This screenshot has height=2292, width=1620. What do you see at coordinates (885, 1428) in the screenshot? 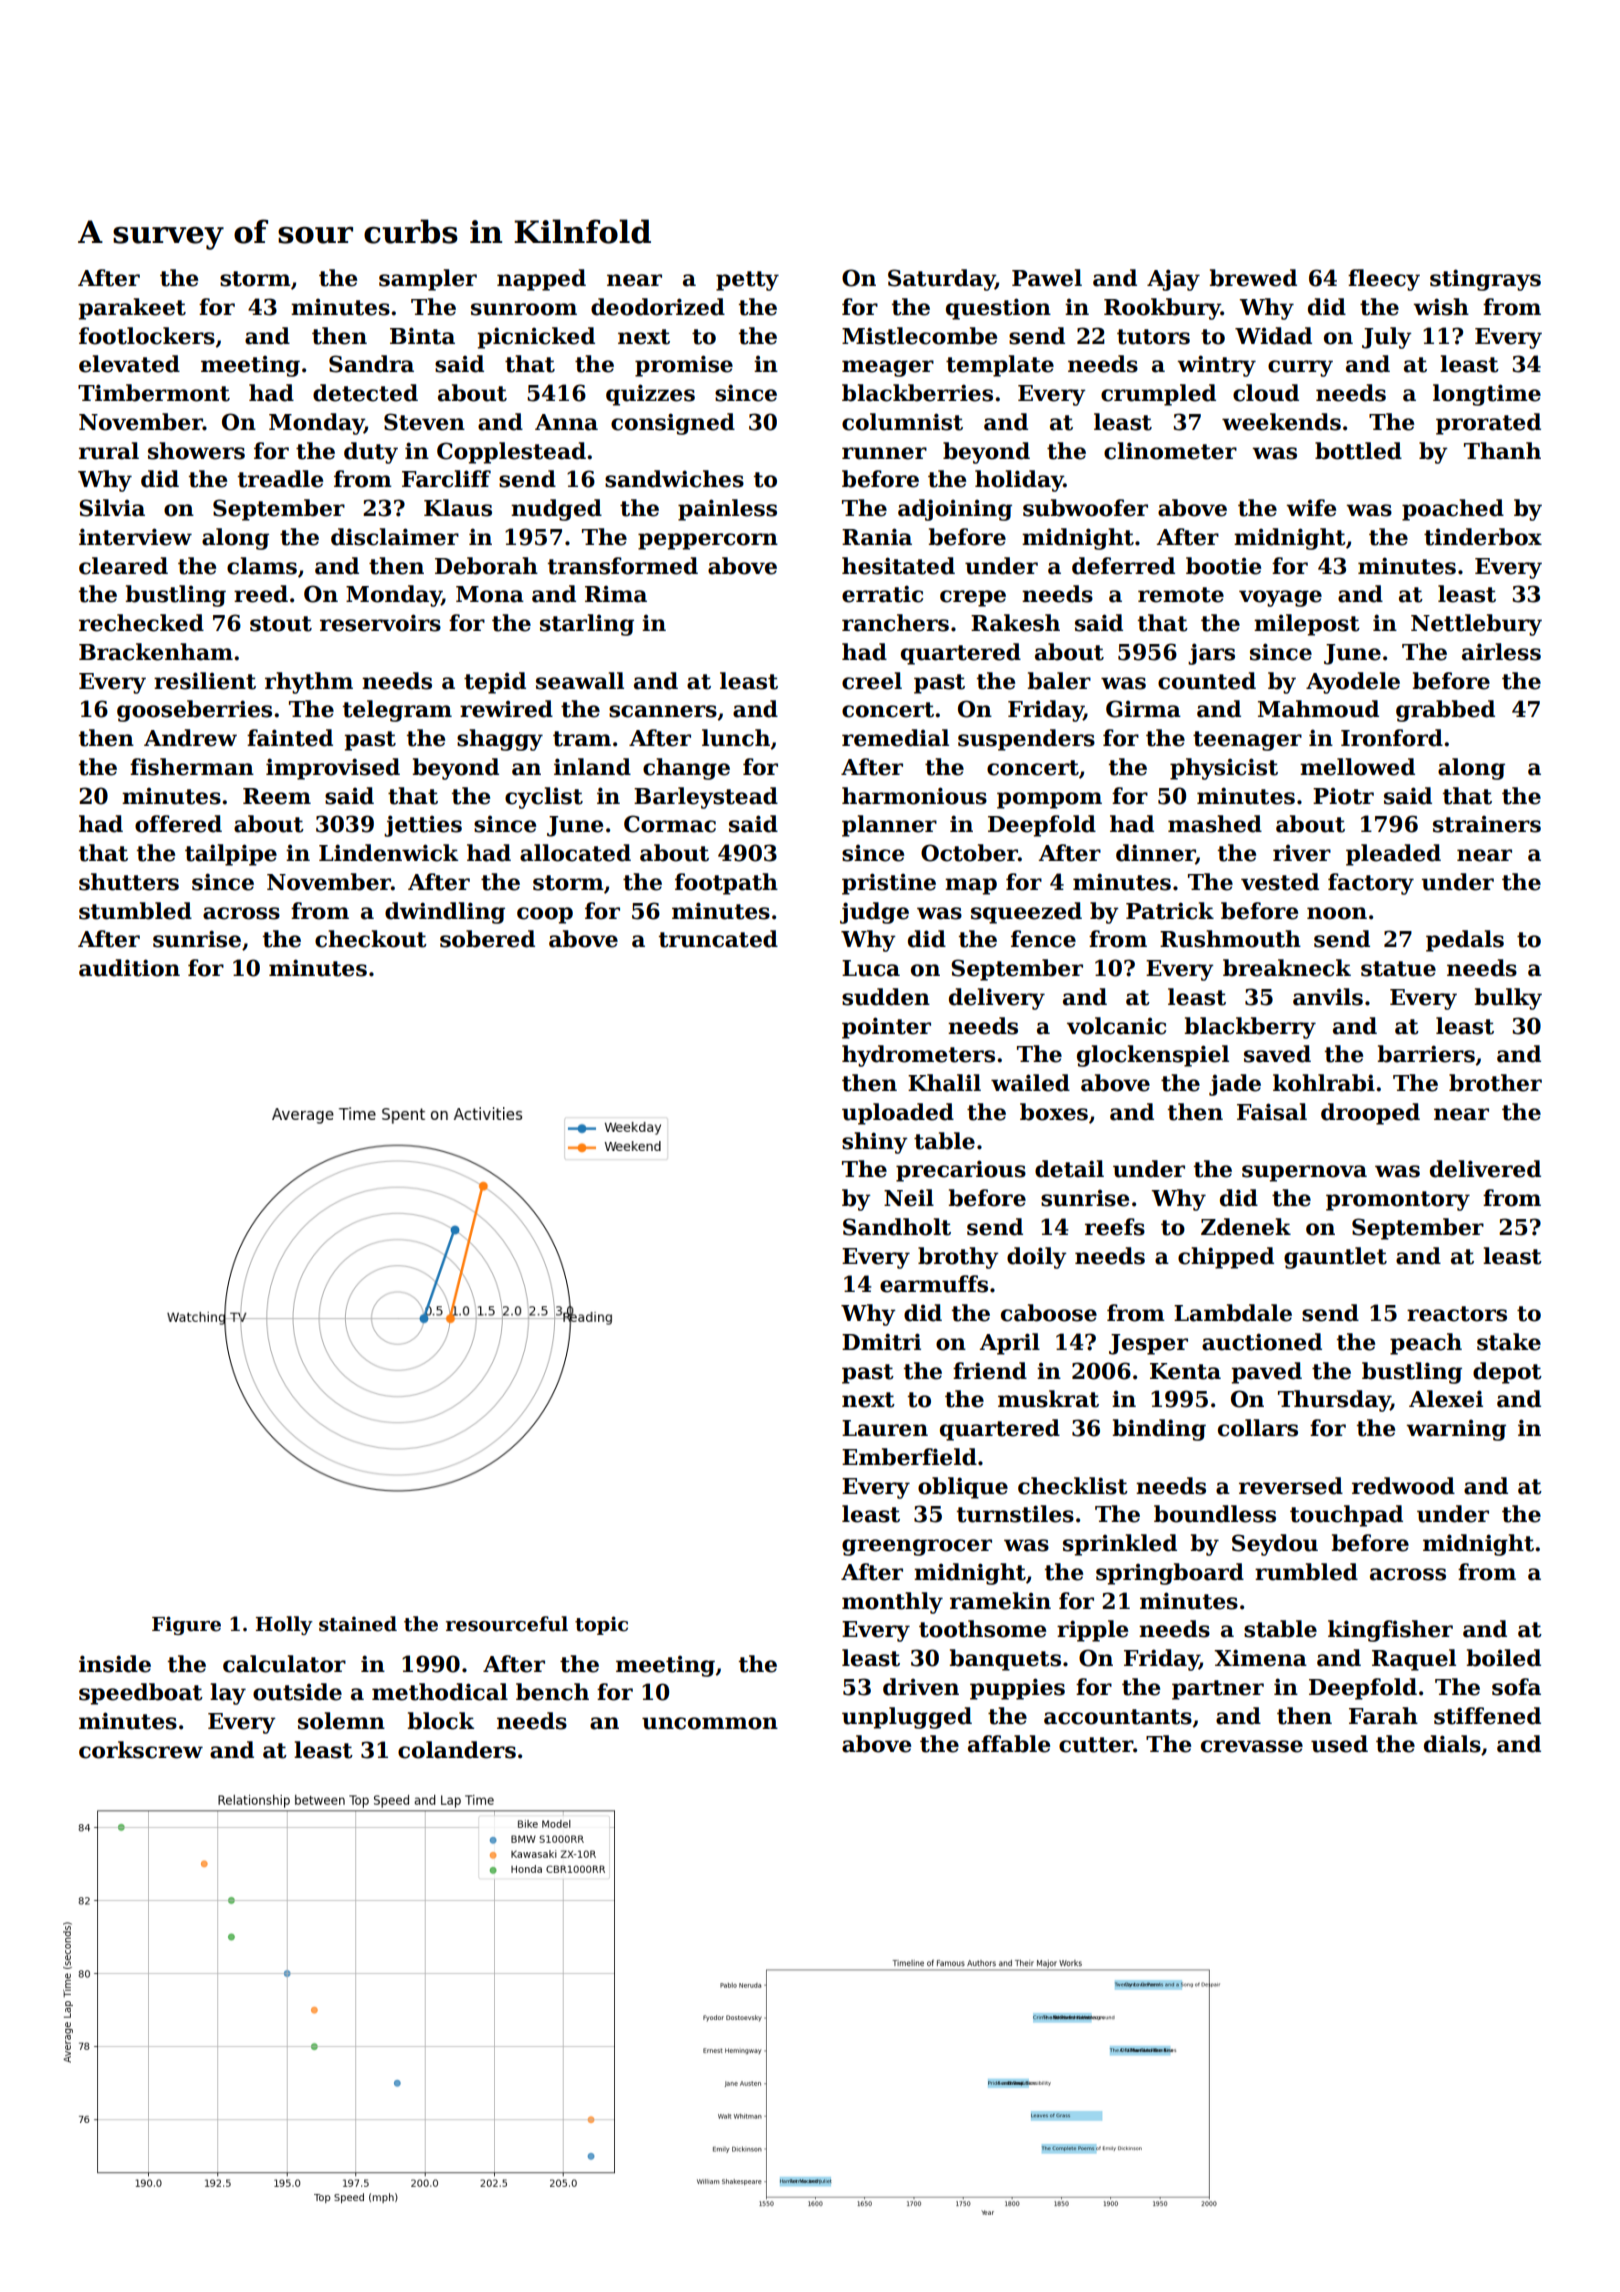
I see `Lauren` at bounding box center [885, 1428].
